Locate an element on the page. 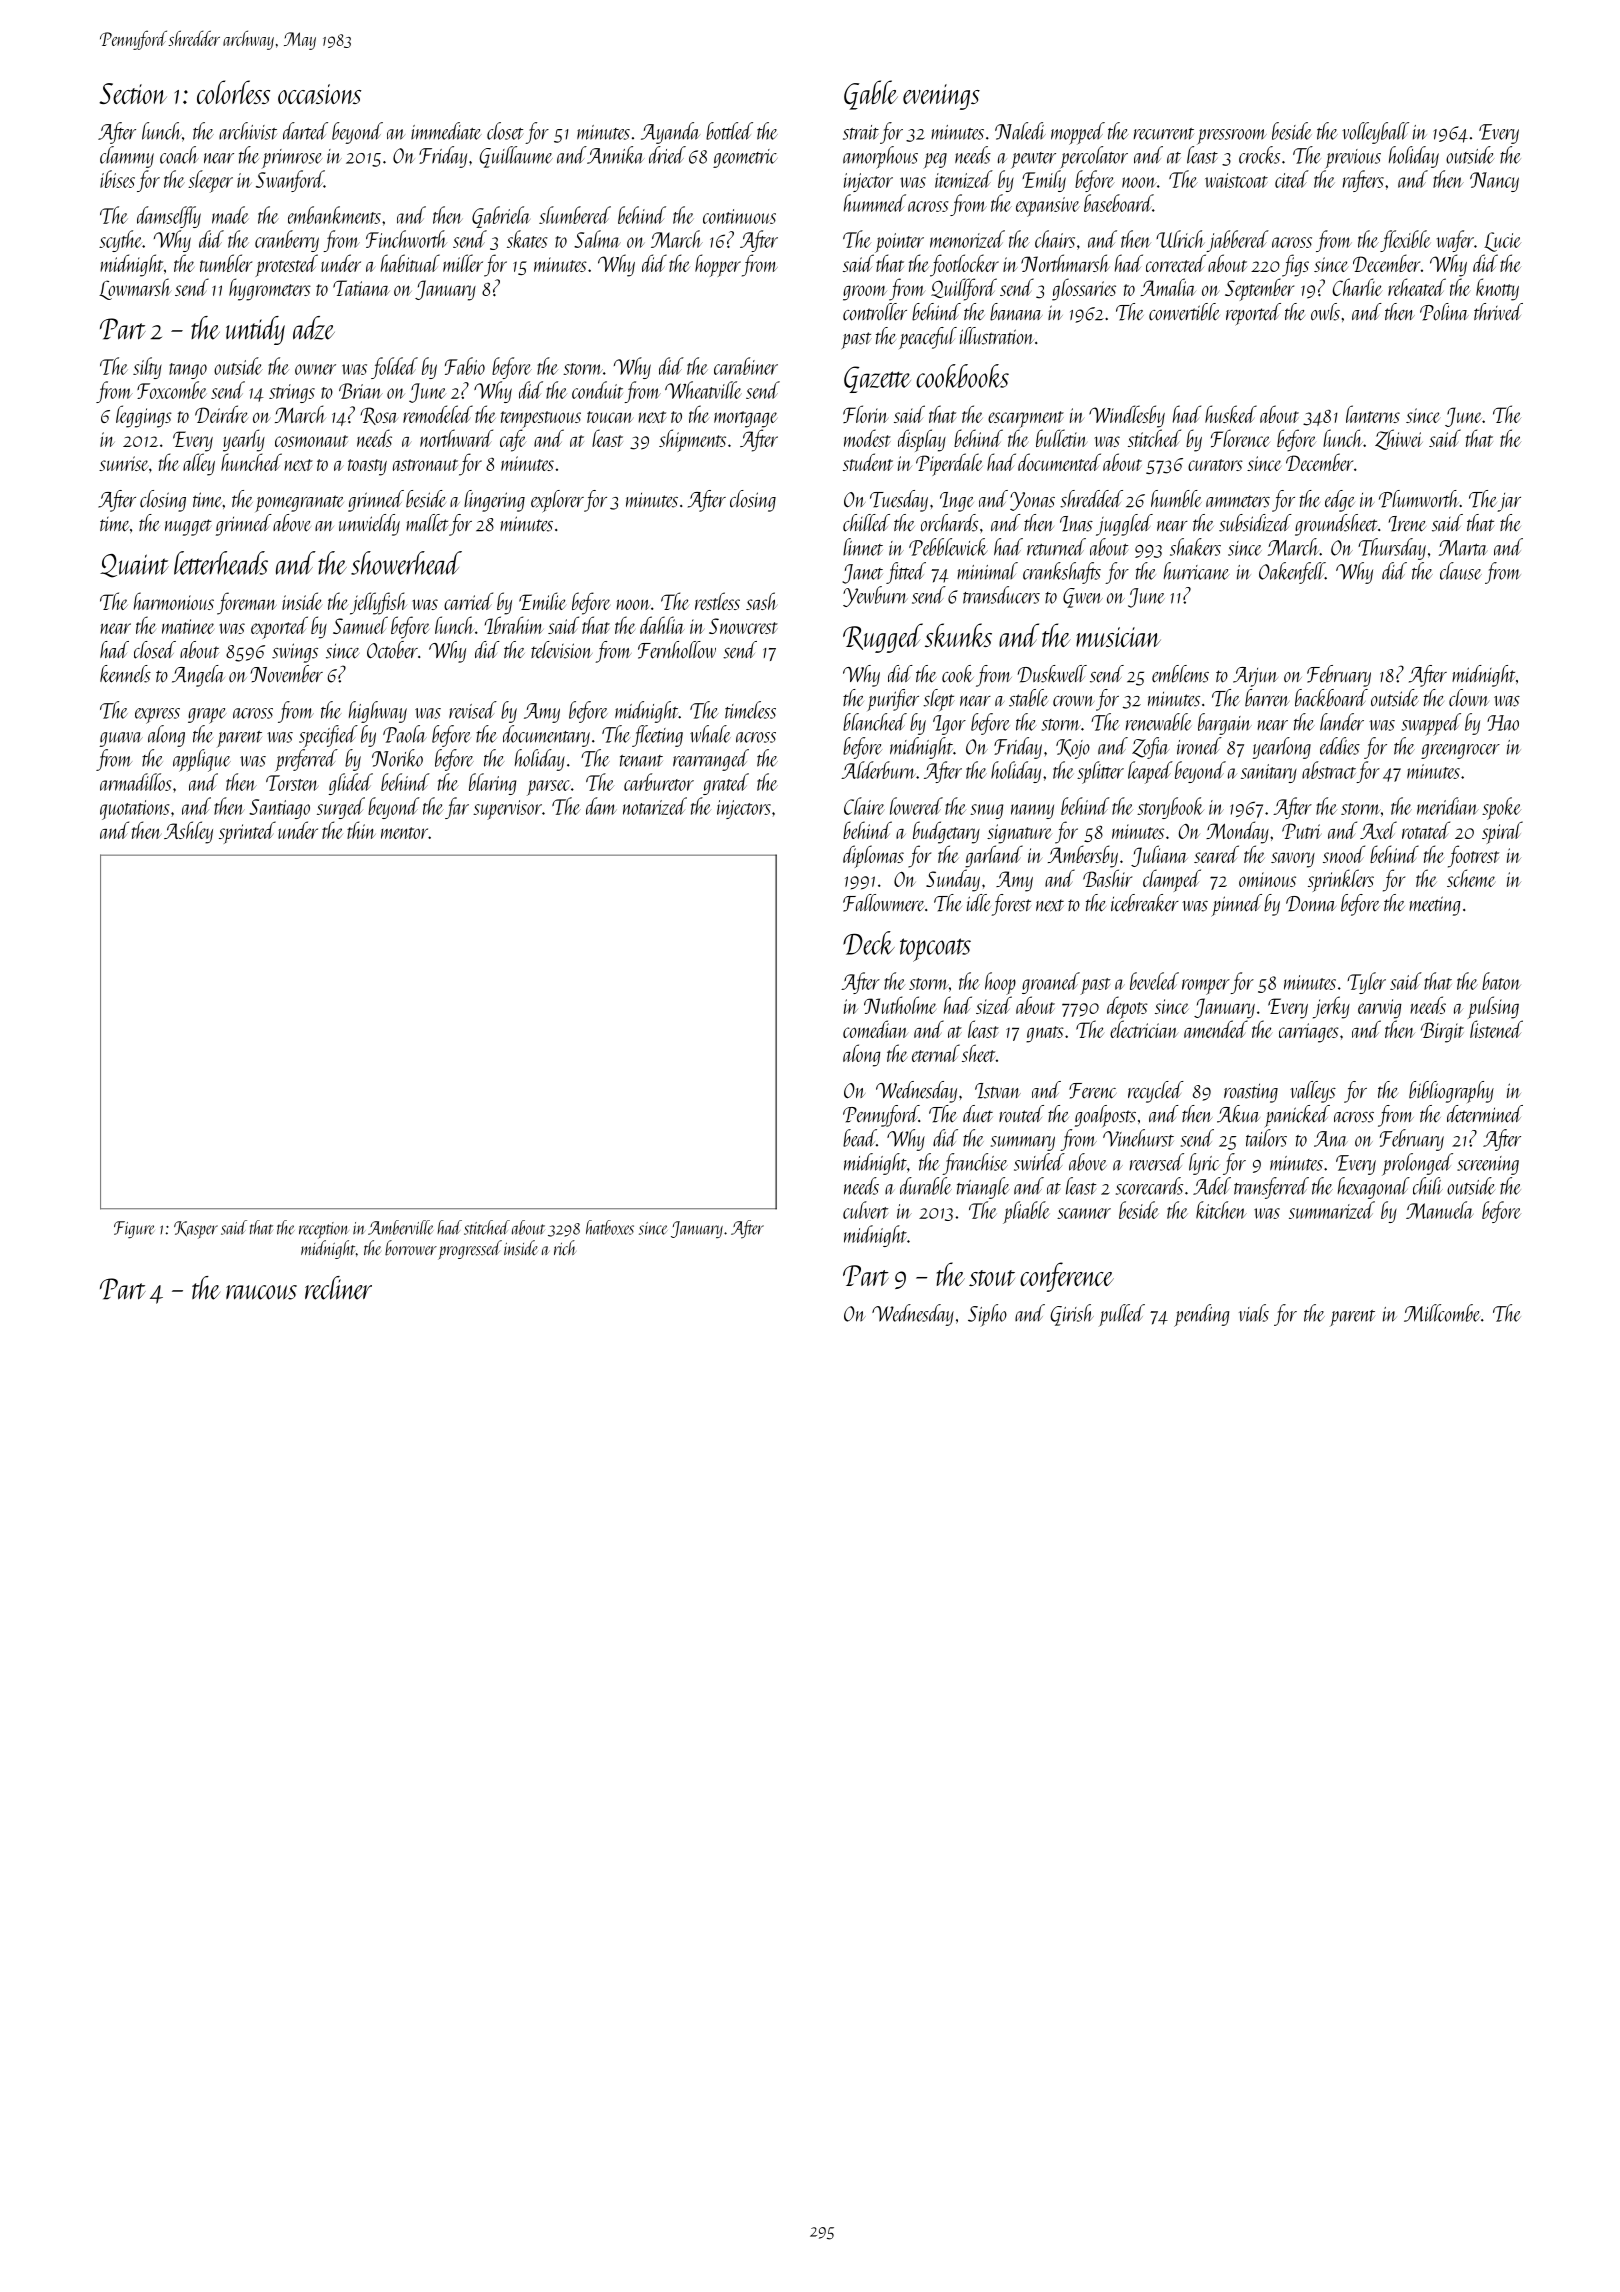 Image resolution: width=1620 pixels, height=2292 pixels. colorless is located at coordinates (233, 92).
